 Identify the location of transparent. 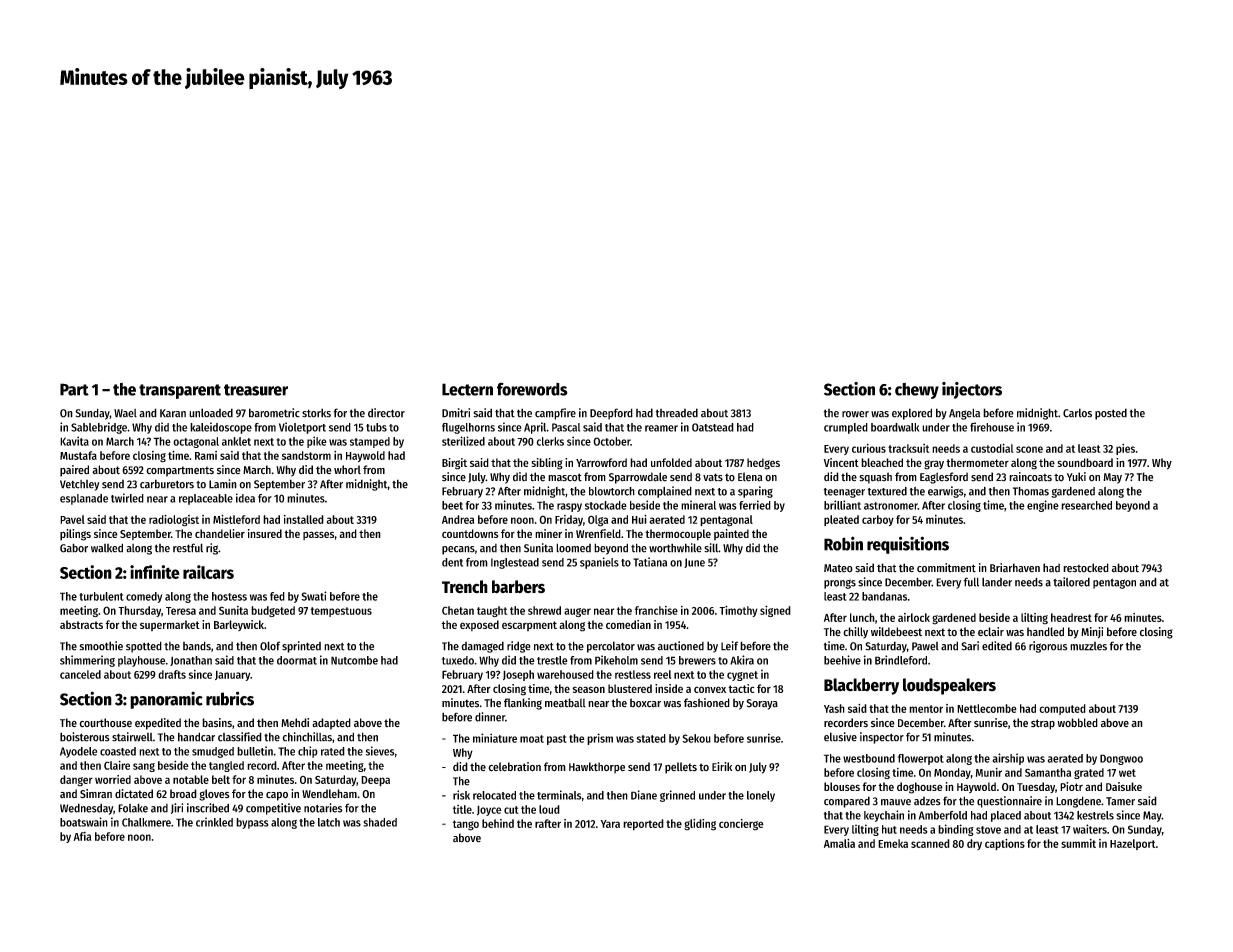
(180, 391).
